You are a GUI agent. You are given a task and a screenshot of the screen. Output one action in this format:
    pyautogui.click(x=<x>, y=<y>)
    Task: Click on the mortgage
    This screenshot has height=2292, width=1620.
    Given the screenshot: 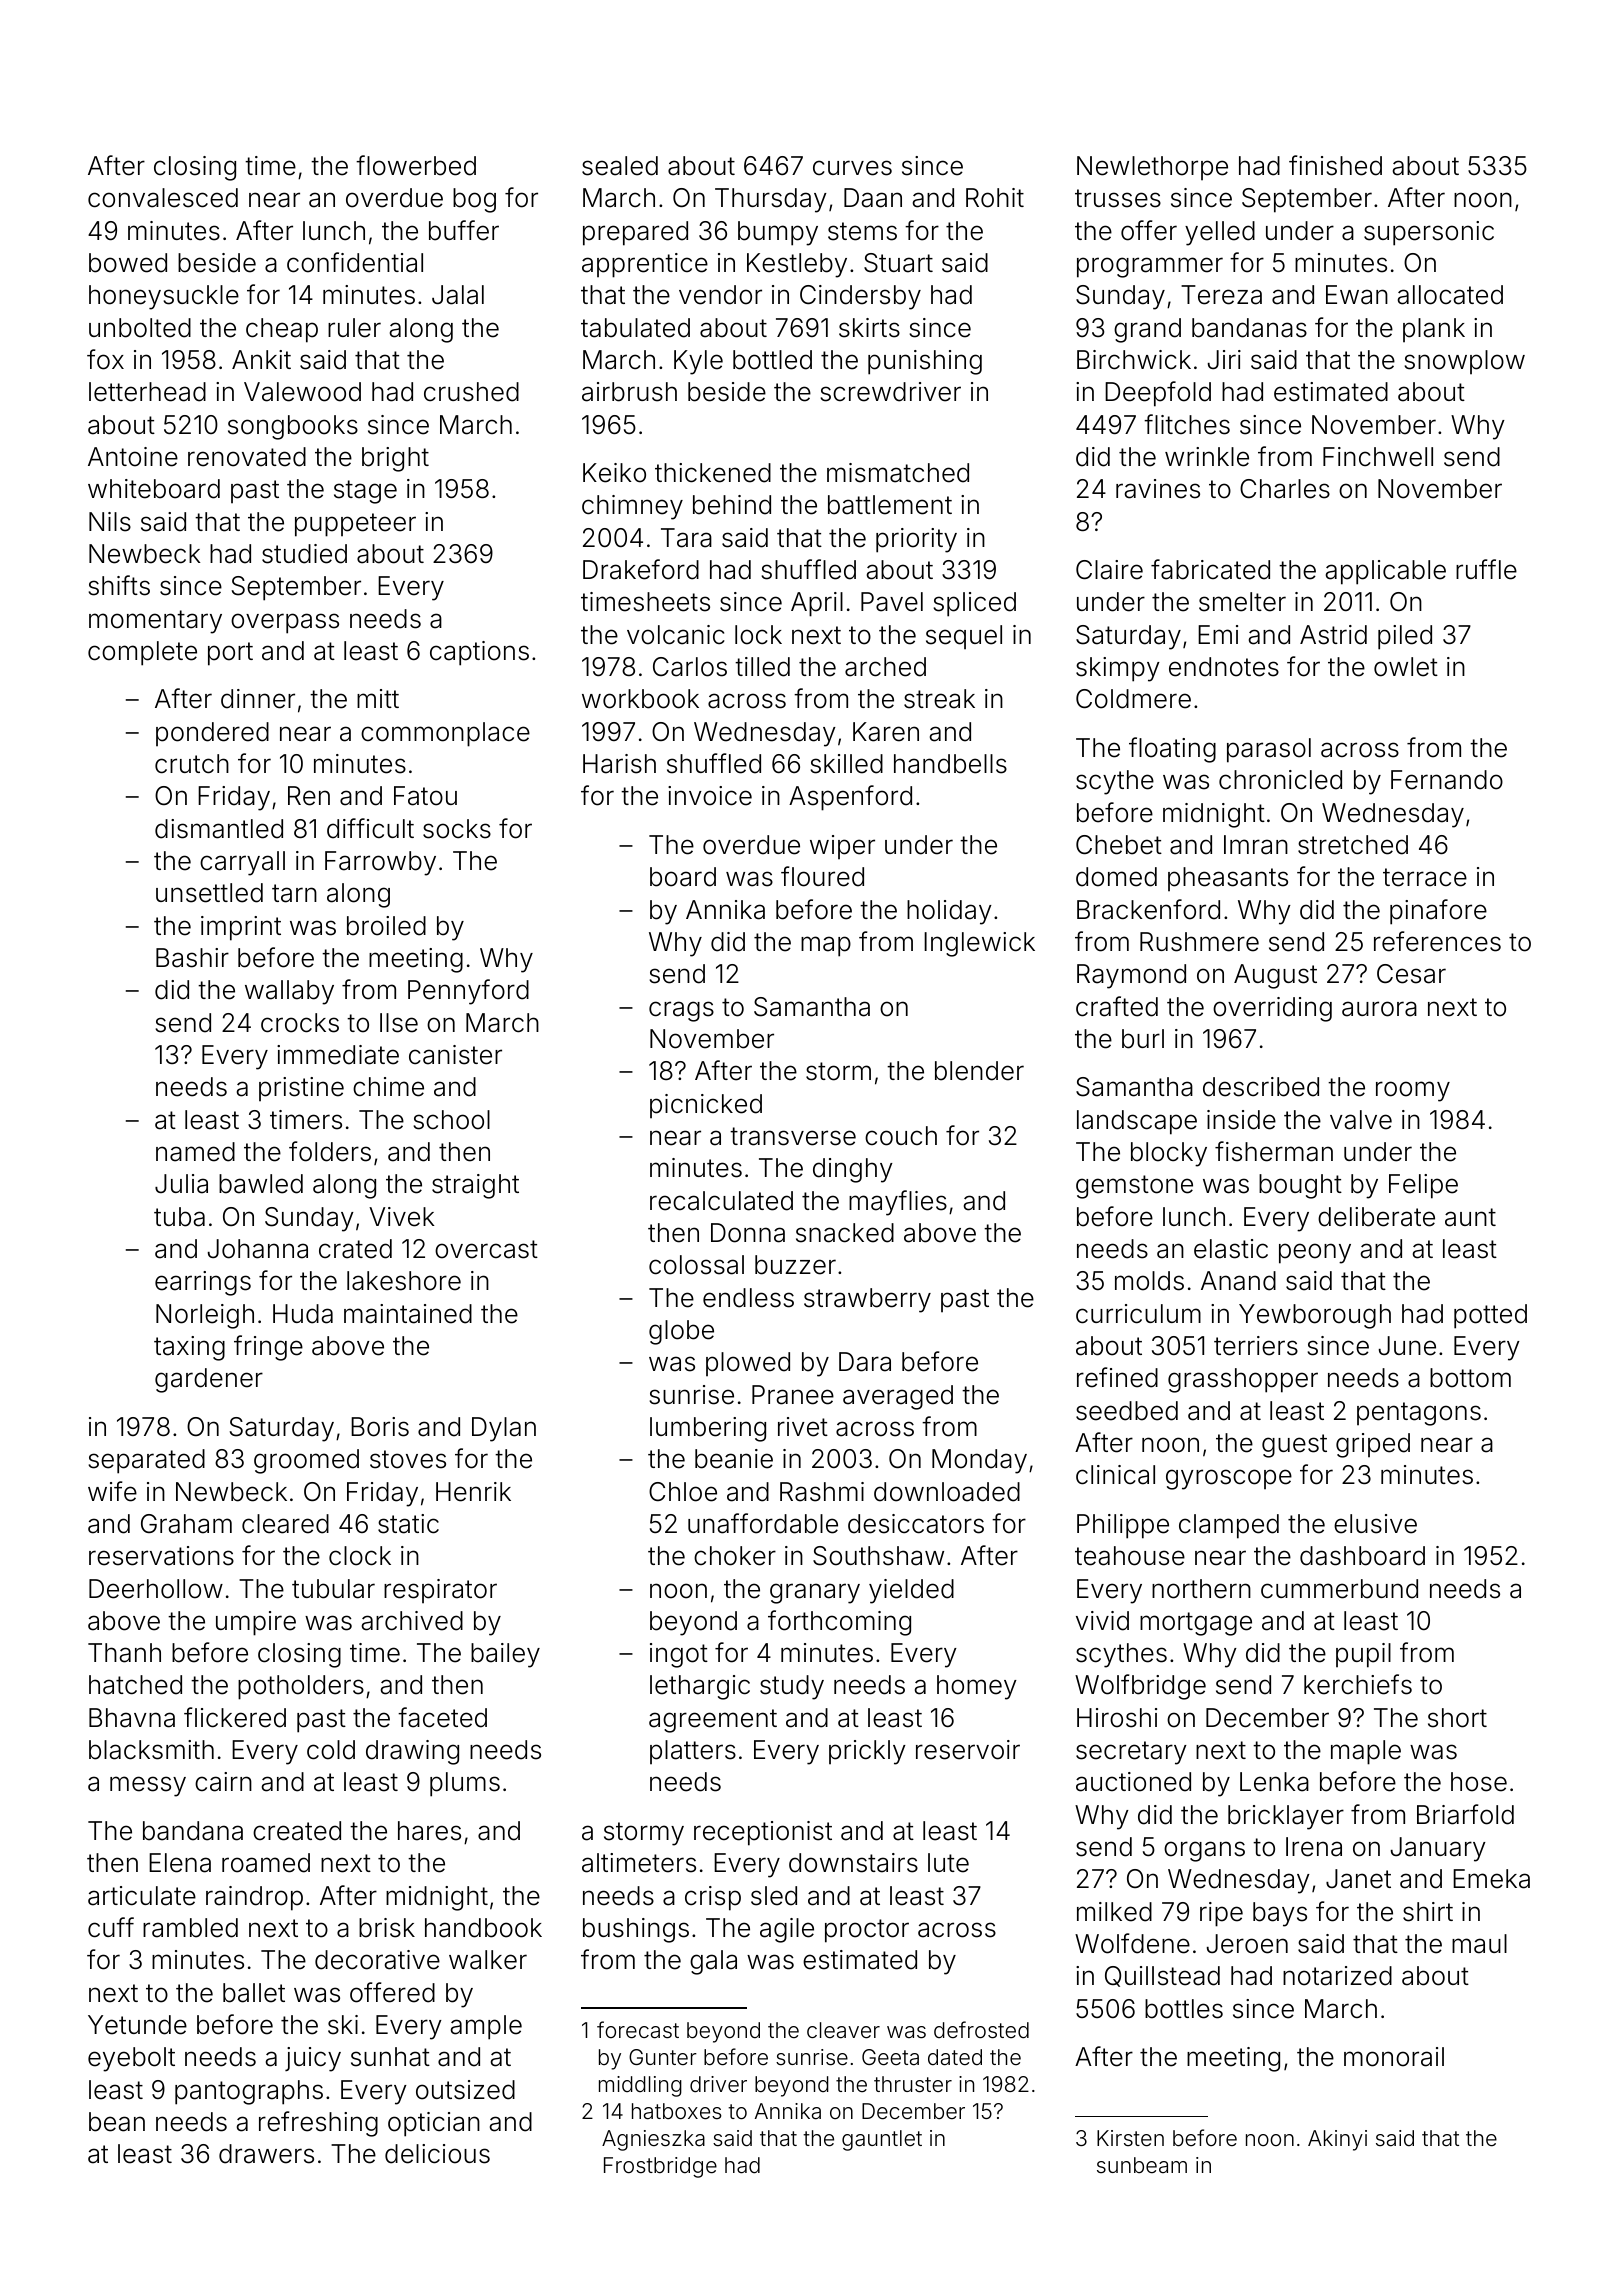 What is the action you would take?
    pyautogui.click(x=1196, y=1624)
